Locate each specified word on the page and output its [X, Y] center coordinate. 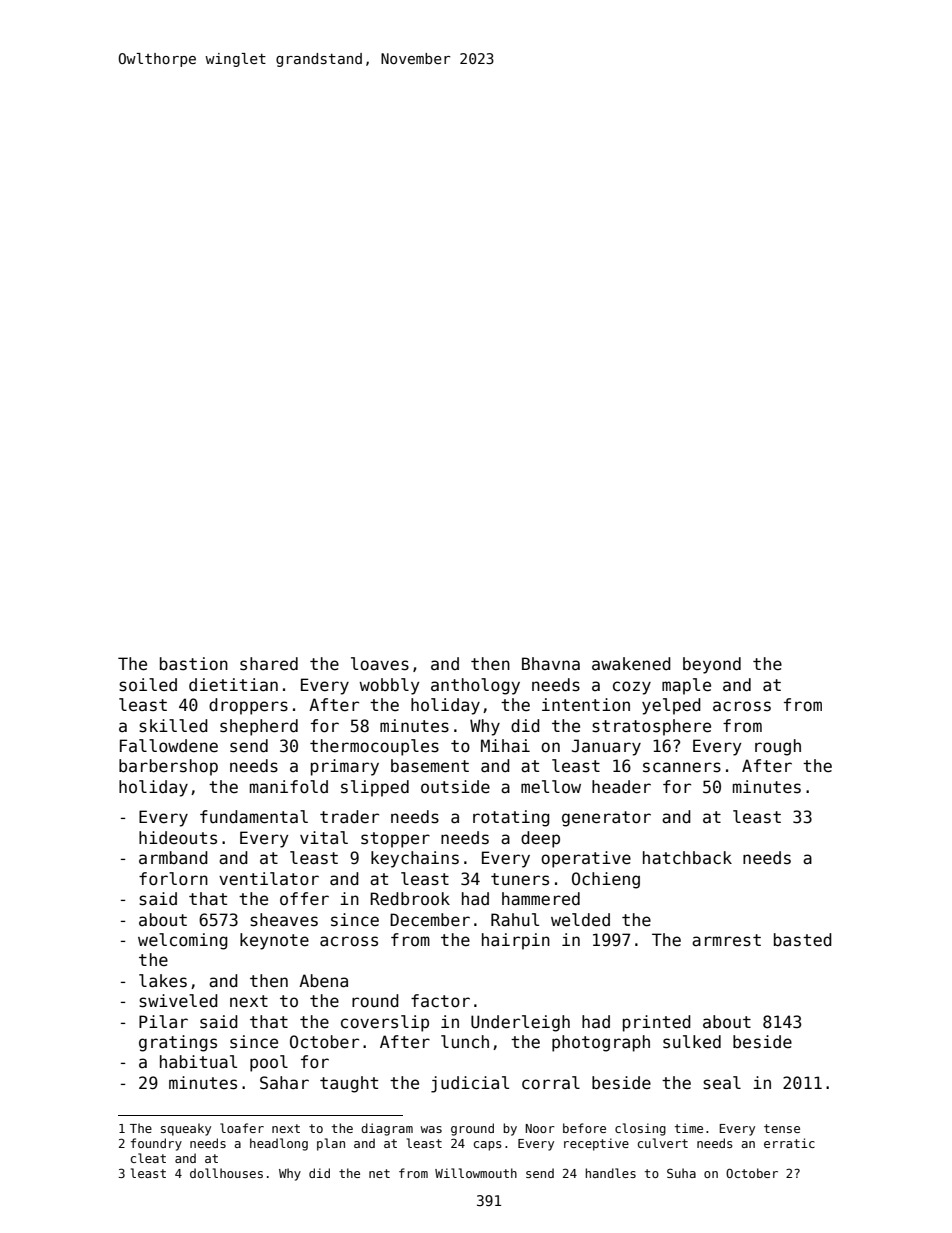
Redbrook [410, 899]
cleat [148, 1158]
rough [778, 747]
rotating [511, 818]
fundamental [254, 817]
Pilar [163, 1022]
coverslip [385, 1023]
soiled [148, 685]
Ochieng [606, 880]
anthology [475, 686]
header [621, 787]
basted [803, 940]
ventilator [269, 879]
